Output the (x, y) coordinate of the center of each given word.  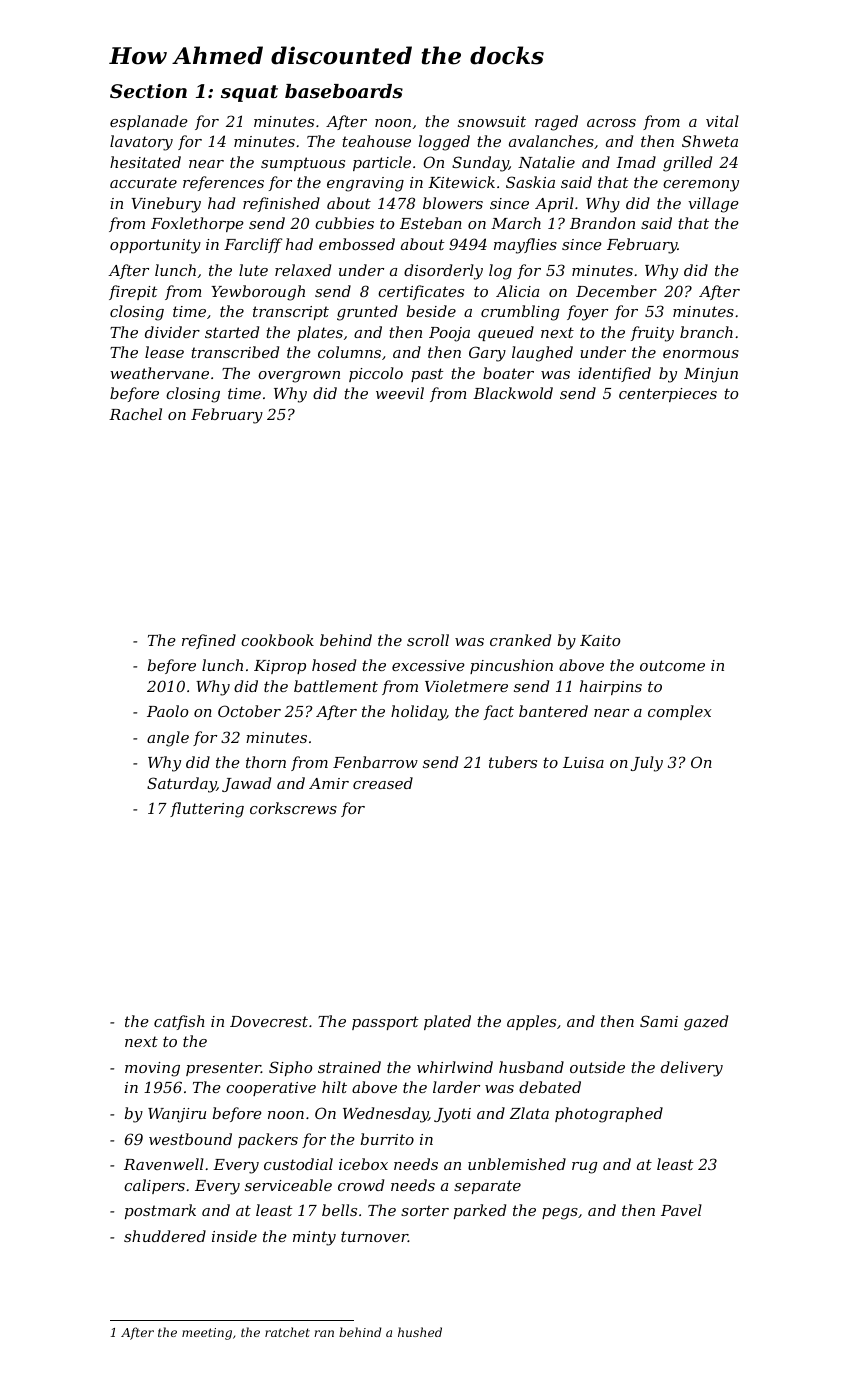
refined (209, 641)
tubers (513, 762)
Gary (487, 354)
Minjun (711, 375)
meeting (207, 1334)
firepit (133, 292)
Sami (659, 1021)
